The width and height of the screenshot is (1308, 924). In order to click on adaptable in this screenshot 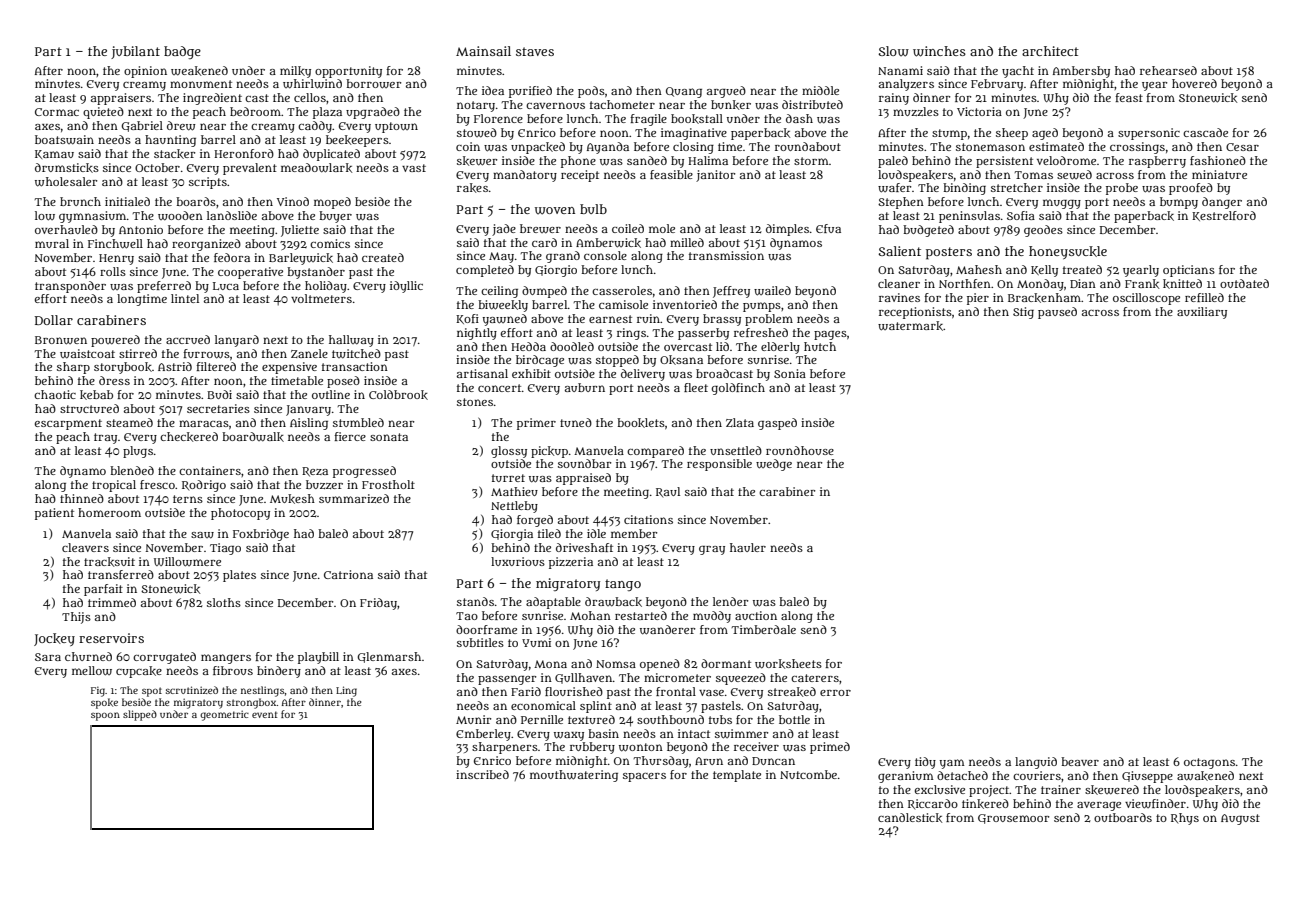, I will do `click(553, 603)`.
